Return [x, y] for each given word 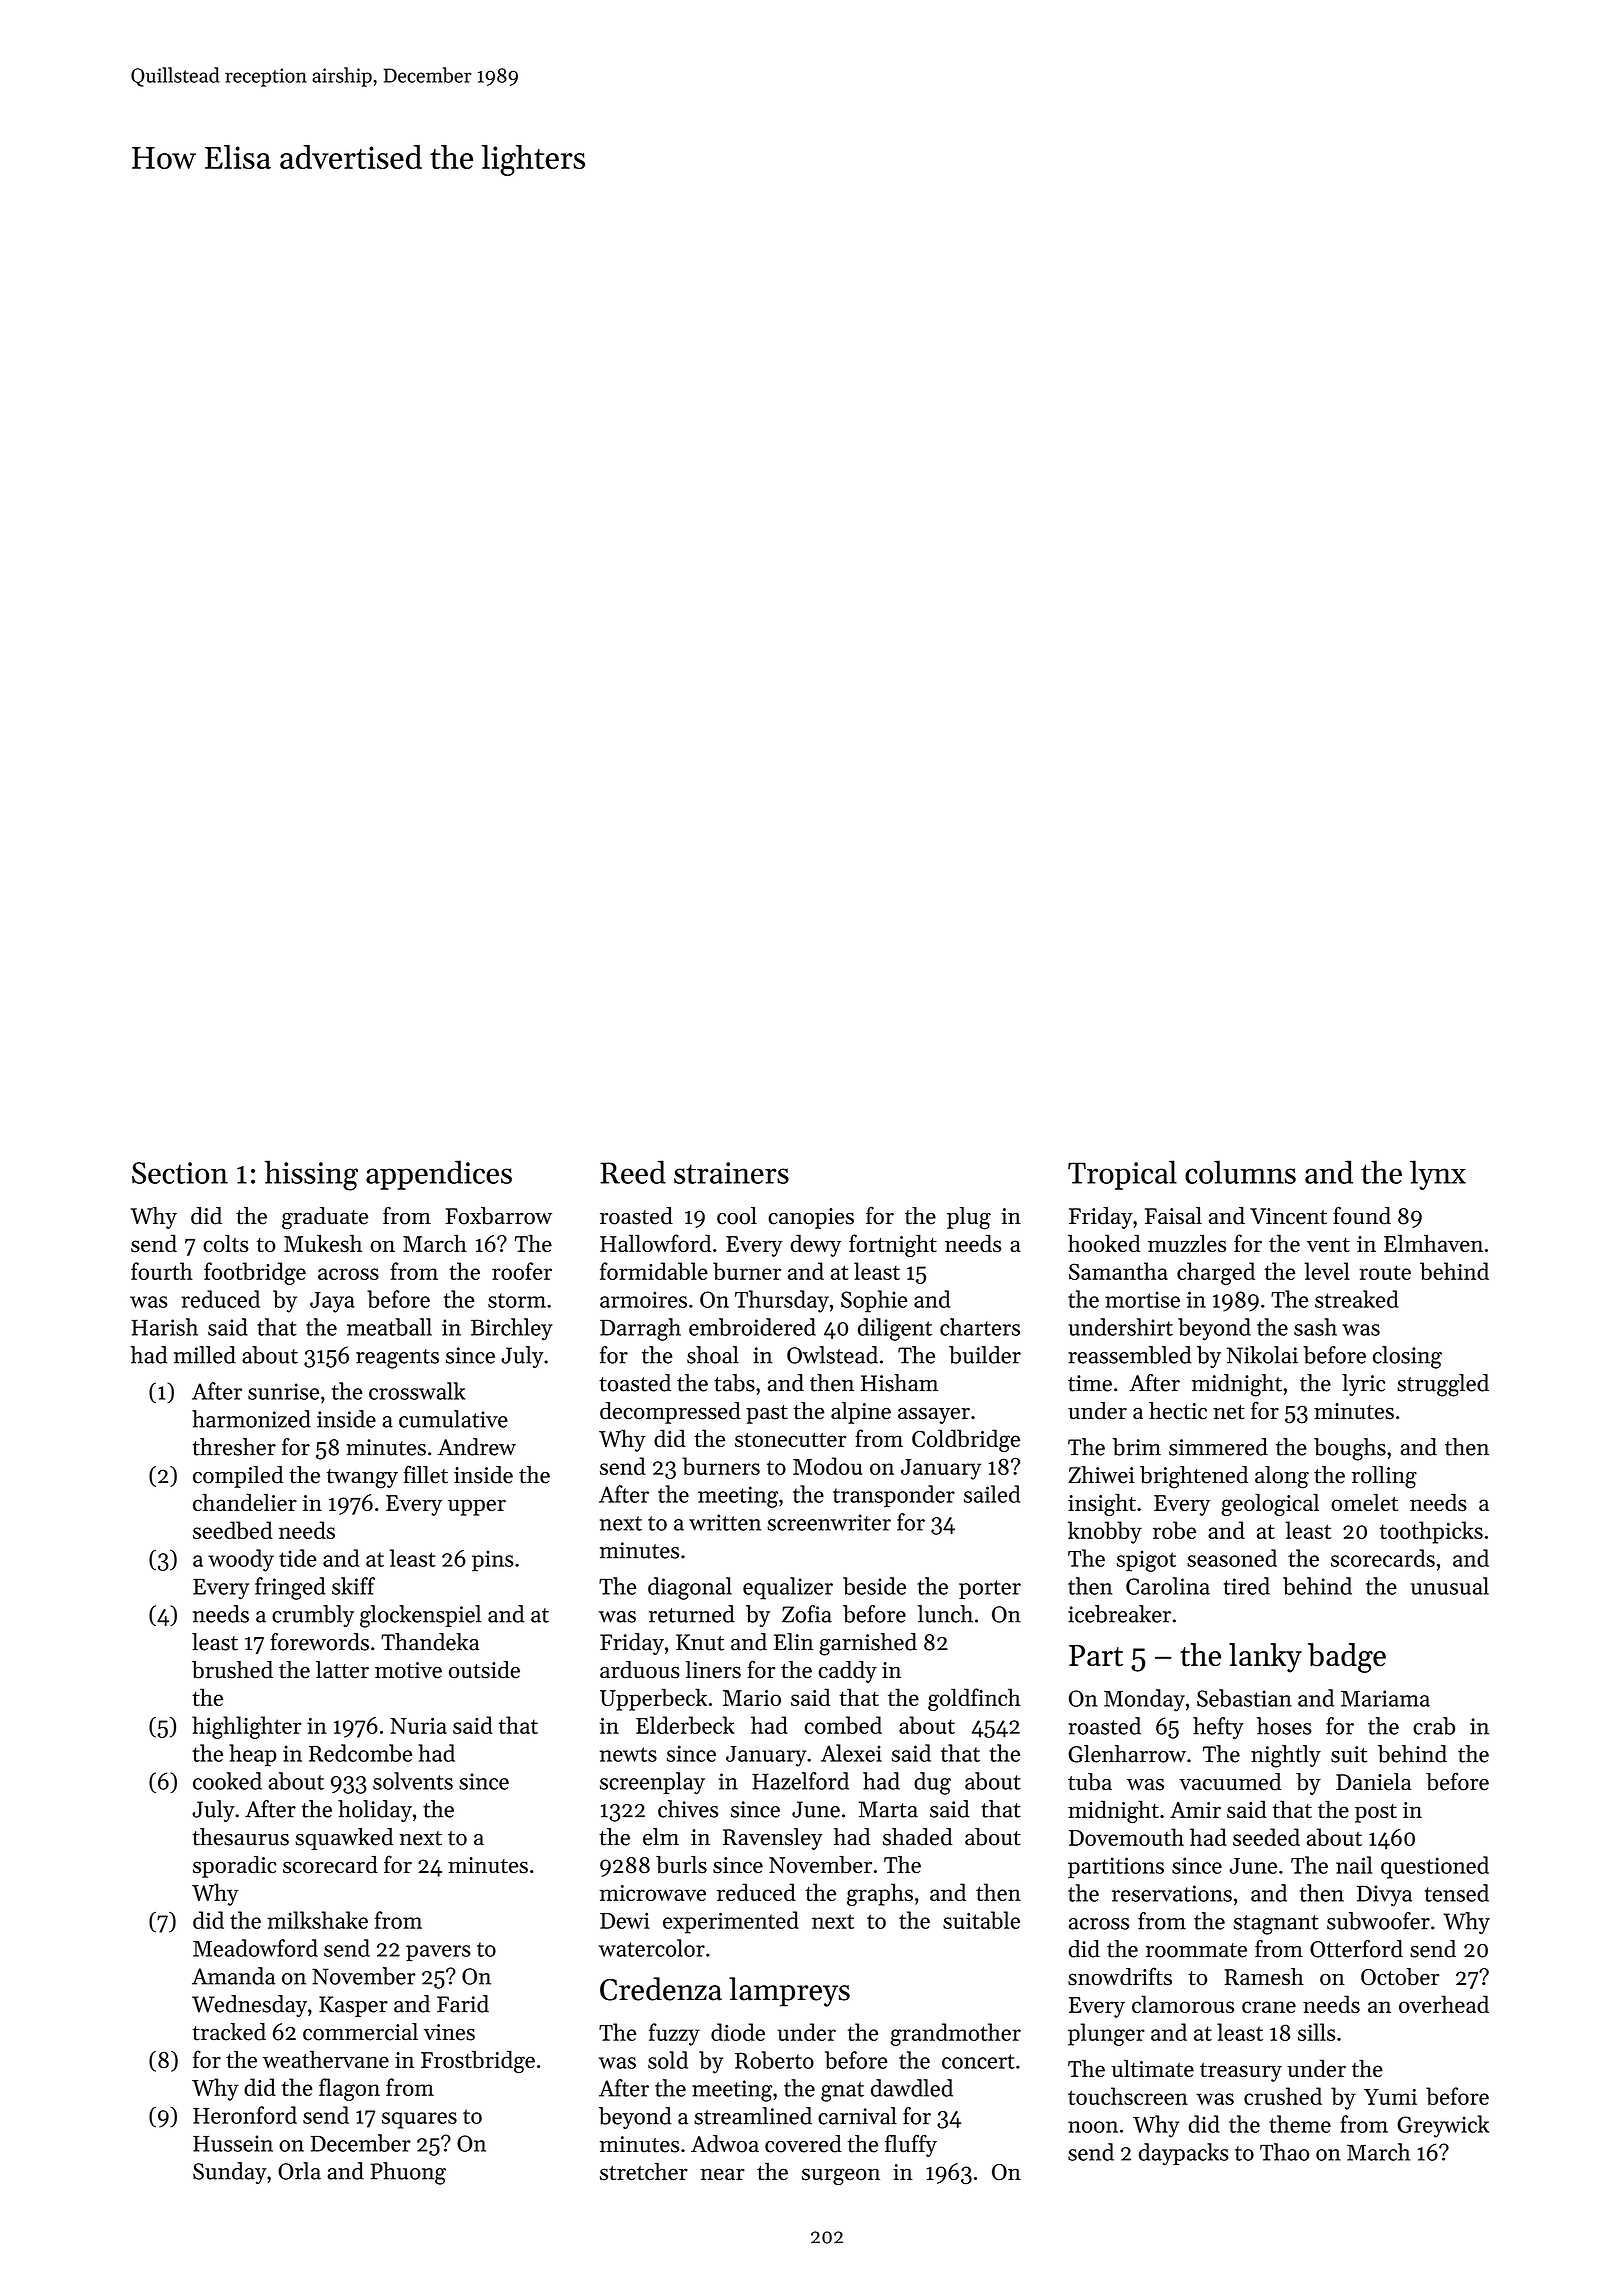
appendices [439, 1175]
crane [1269, 2007]
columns [1240, 1172]
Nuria [418, 1726]
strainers [731, 1173]
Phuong [408, 2173]
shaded [918, 1837]
